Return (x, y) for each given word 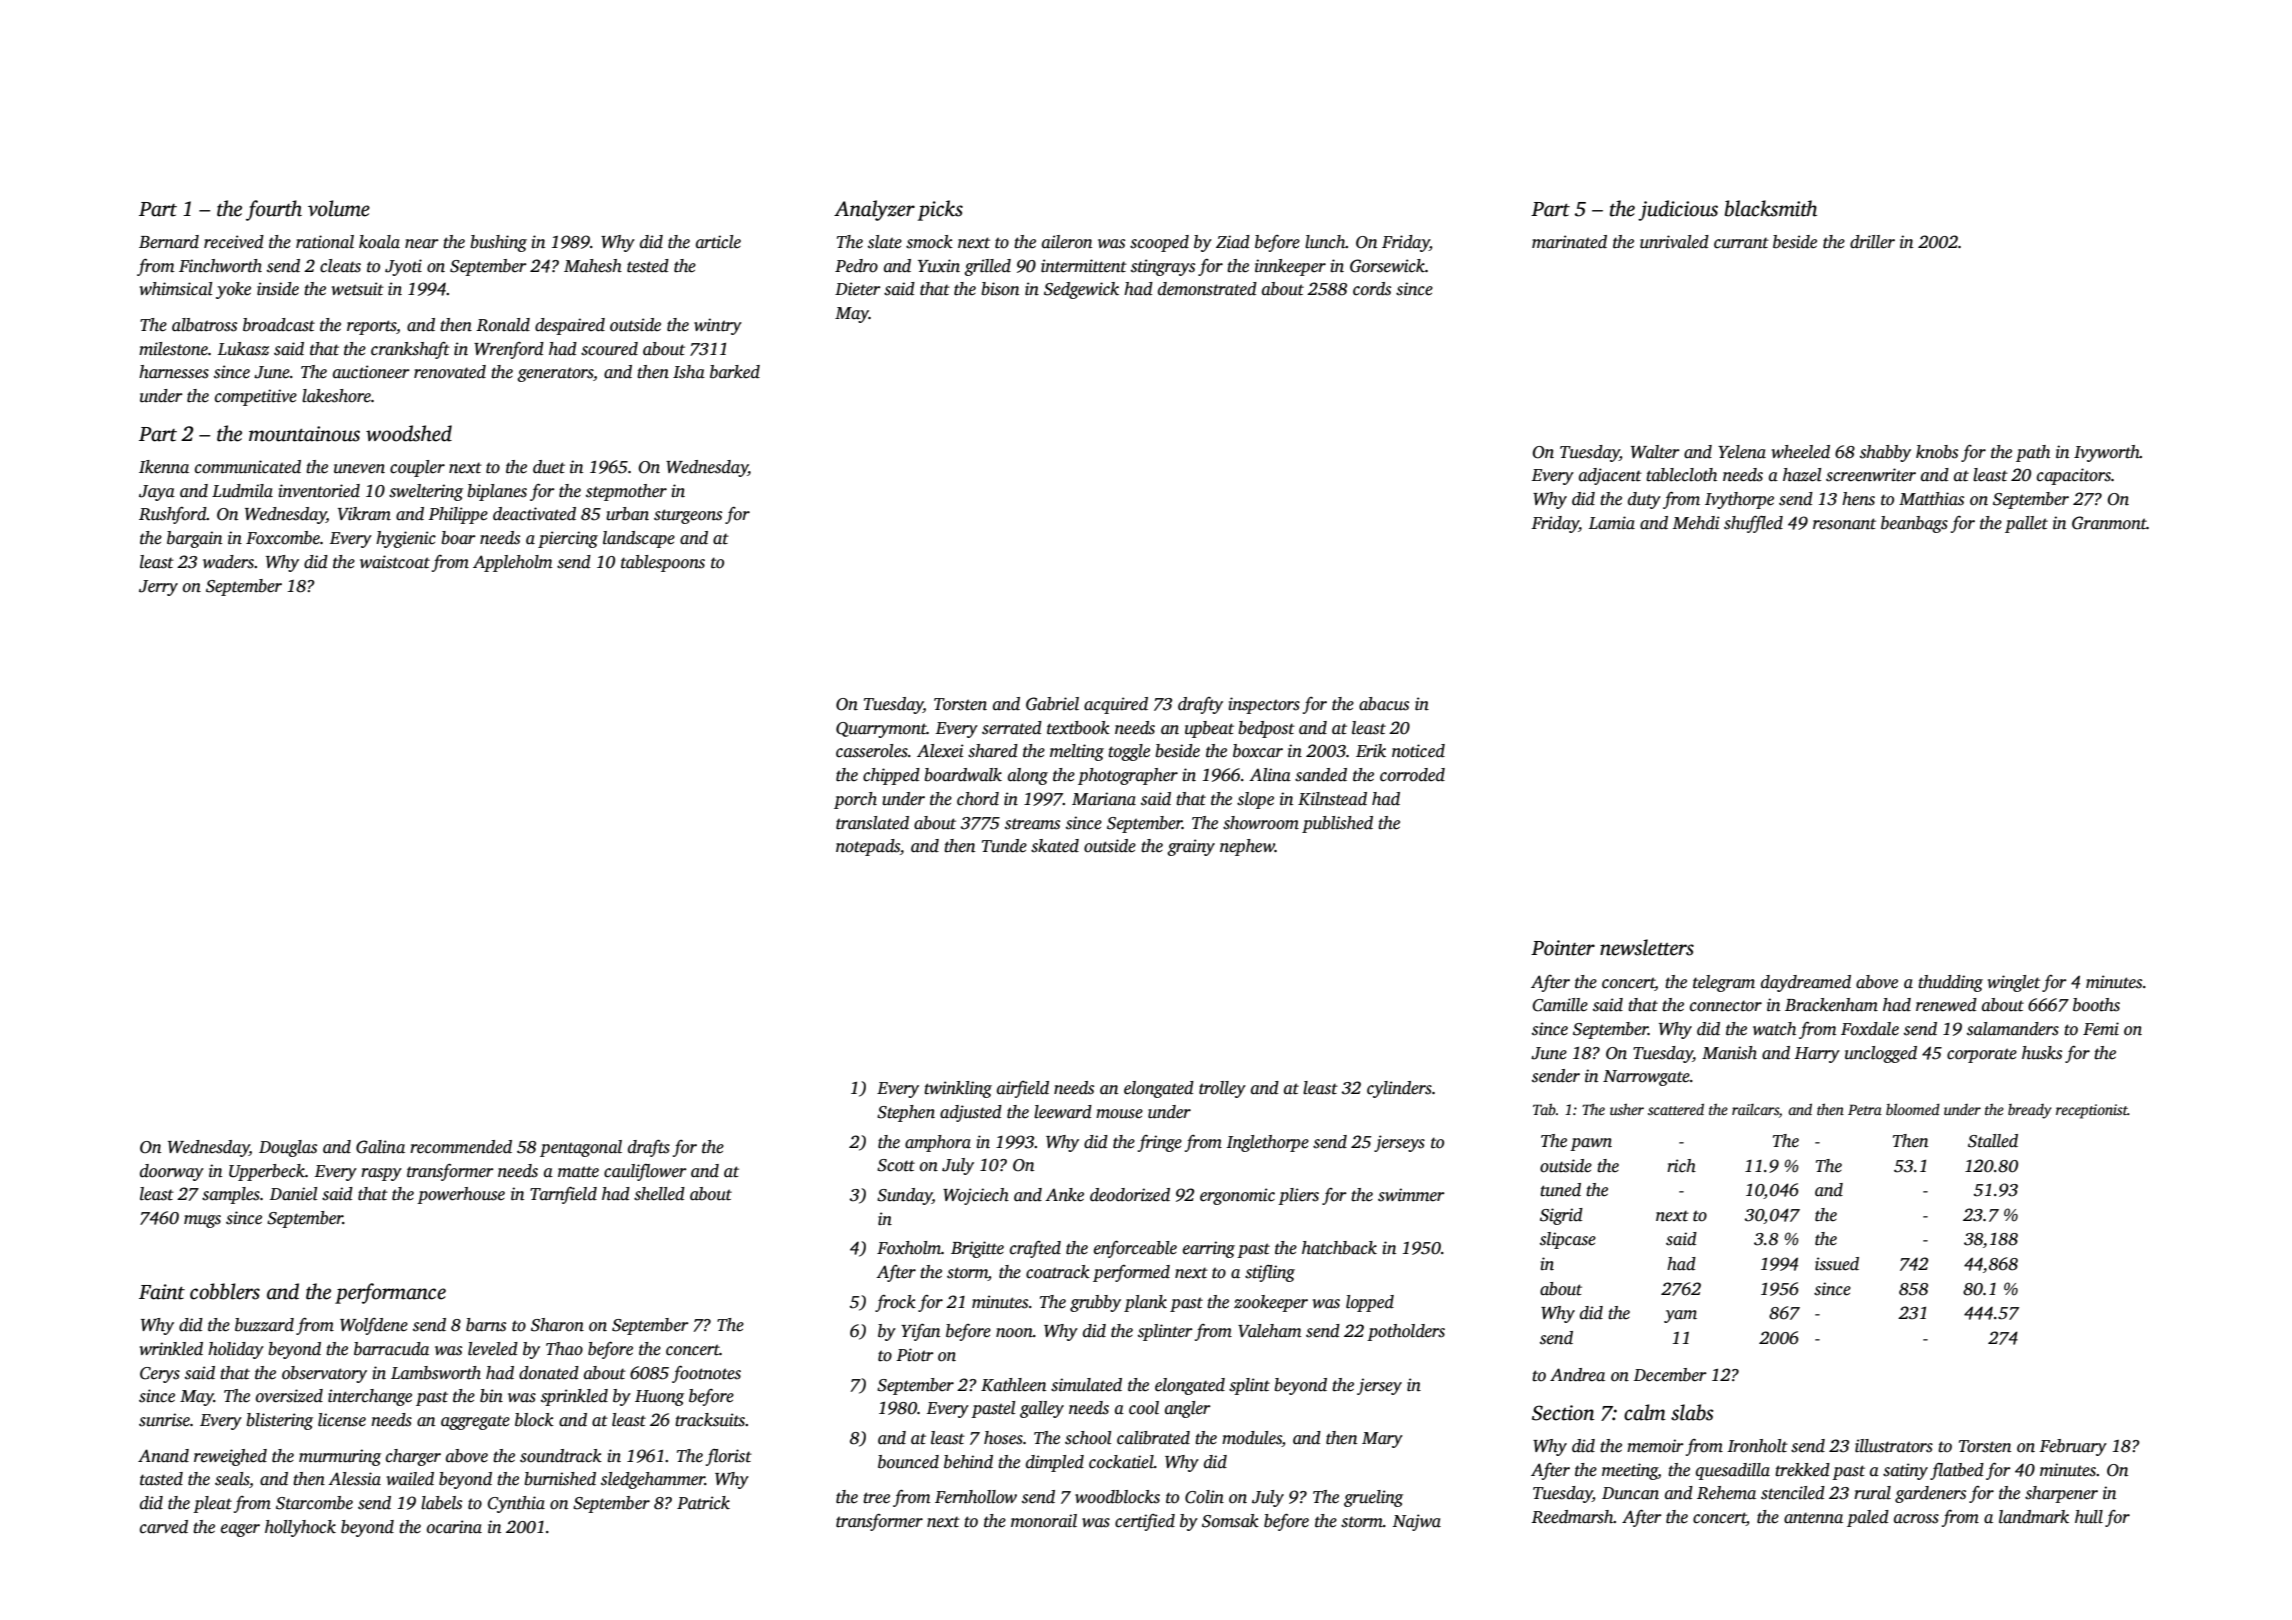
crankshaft (410, 350)
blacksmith (1771, 208)
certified (1145, 1522)
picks (940, 210)
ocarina (454, 1527)
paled (1868, 1518)
